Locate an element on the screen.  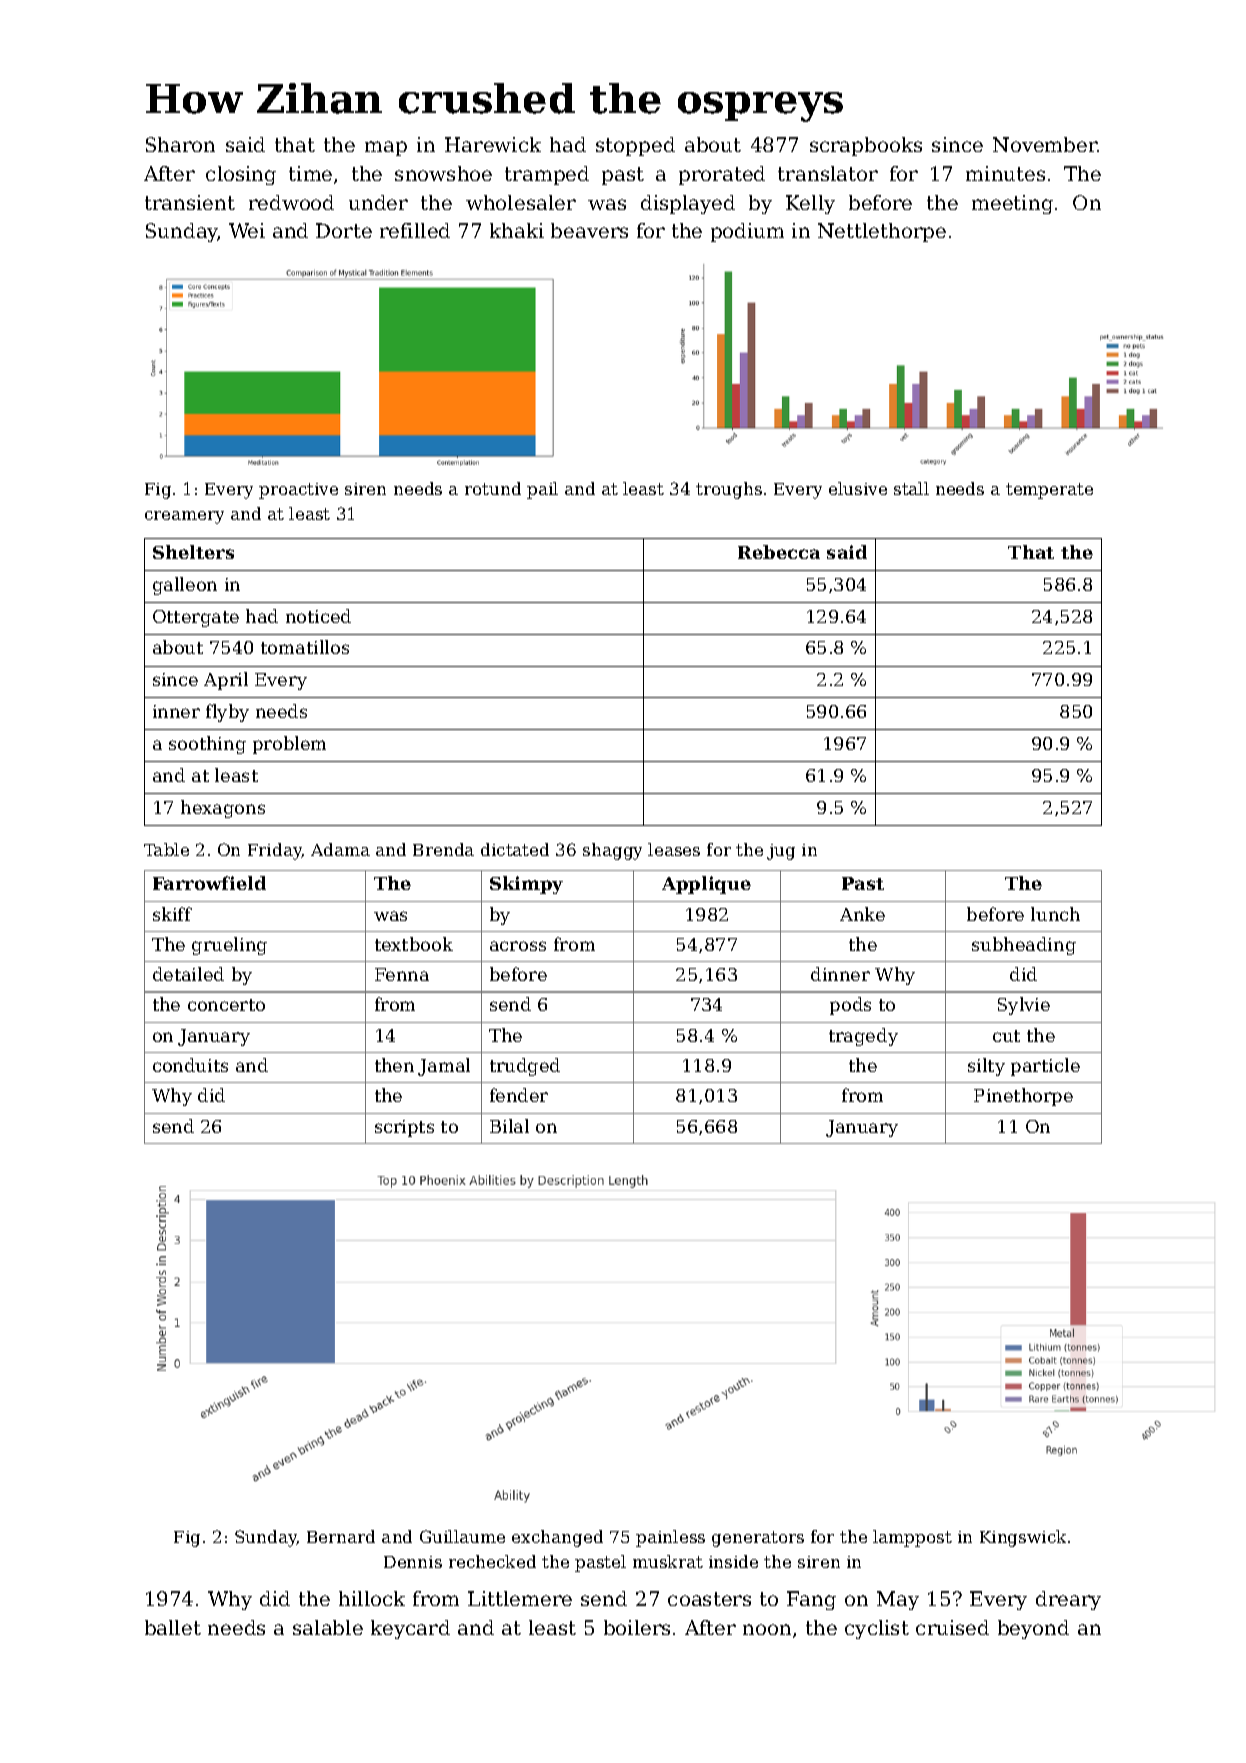
Kingswick is located at coordinates (1023, 1538).
